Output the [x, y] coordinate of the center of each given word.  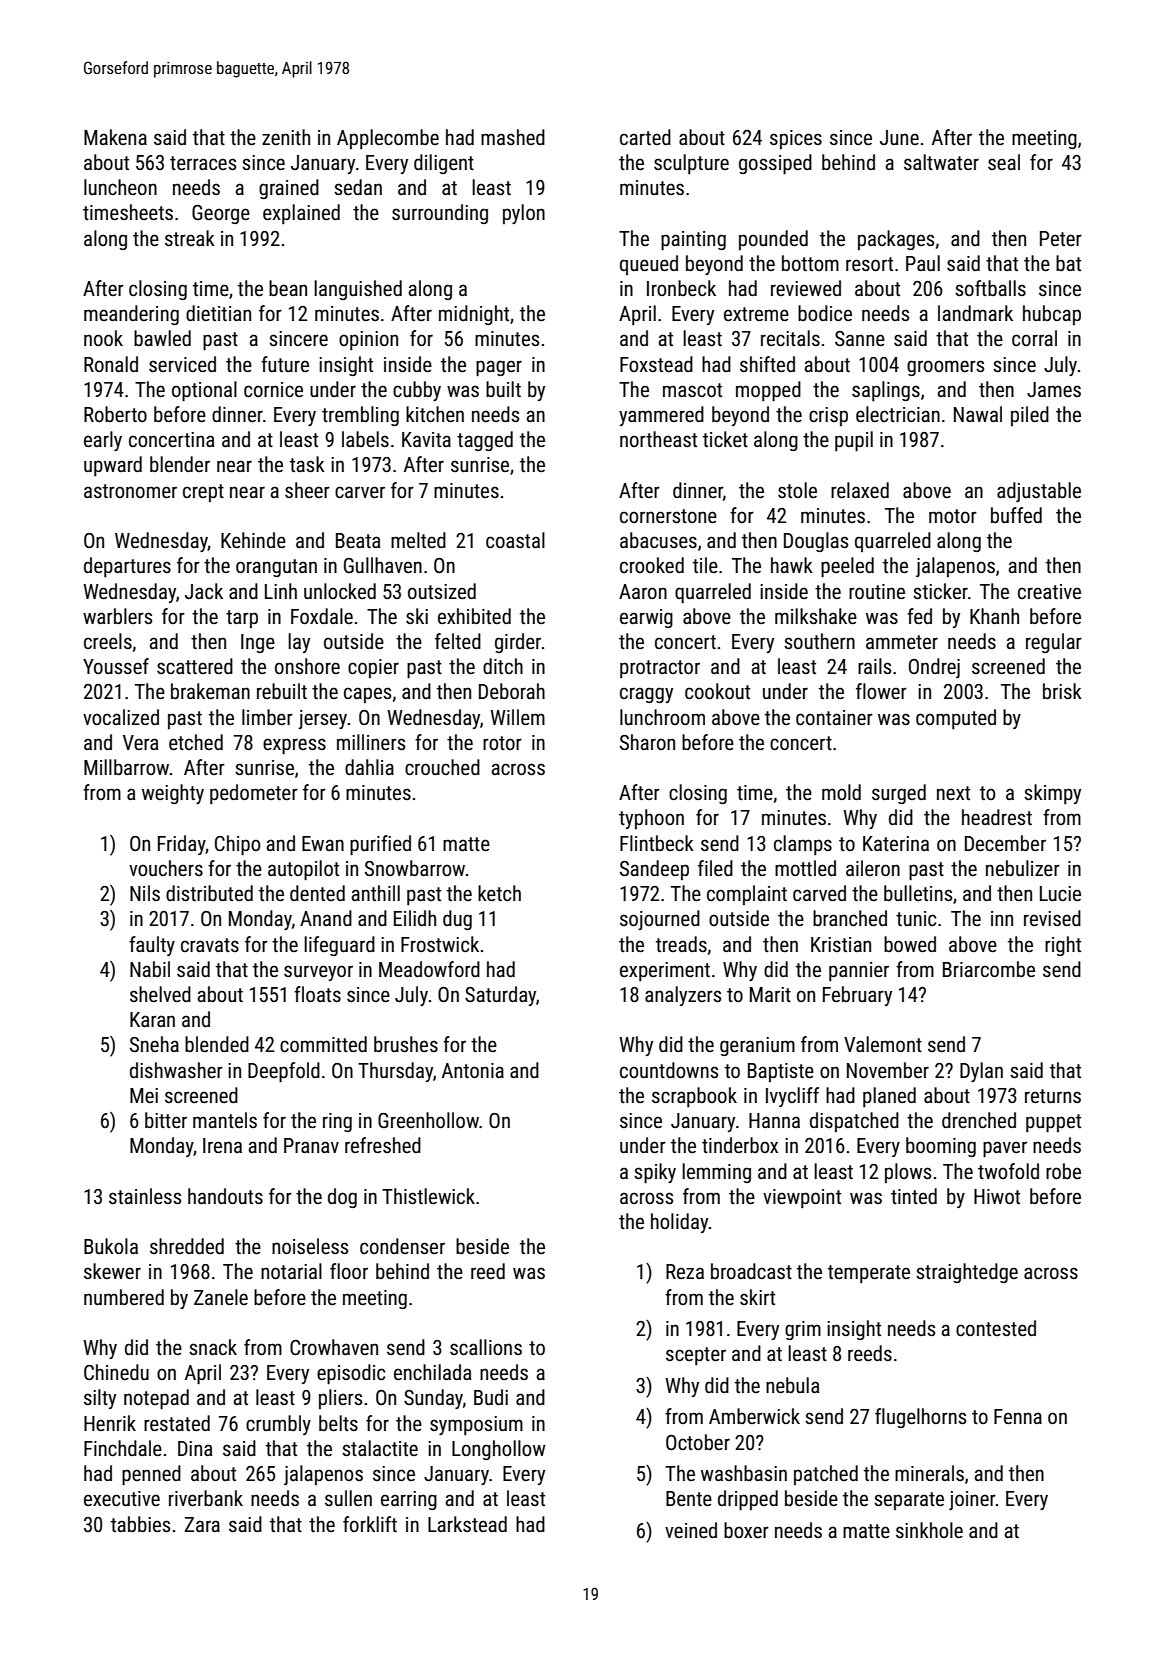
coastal [515, 540]
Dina [195, 1448]
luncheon [120, 187]
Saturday [500, 996]
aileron [873, 868]
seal [1004, 162]
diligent [444, 164]
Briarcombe [989, 969]
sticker [940, 591]
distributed [209, 893]
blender [180, 464]
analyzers [683, 996]
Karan [152, 1019]
